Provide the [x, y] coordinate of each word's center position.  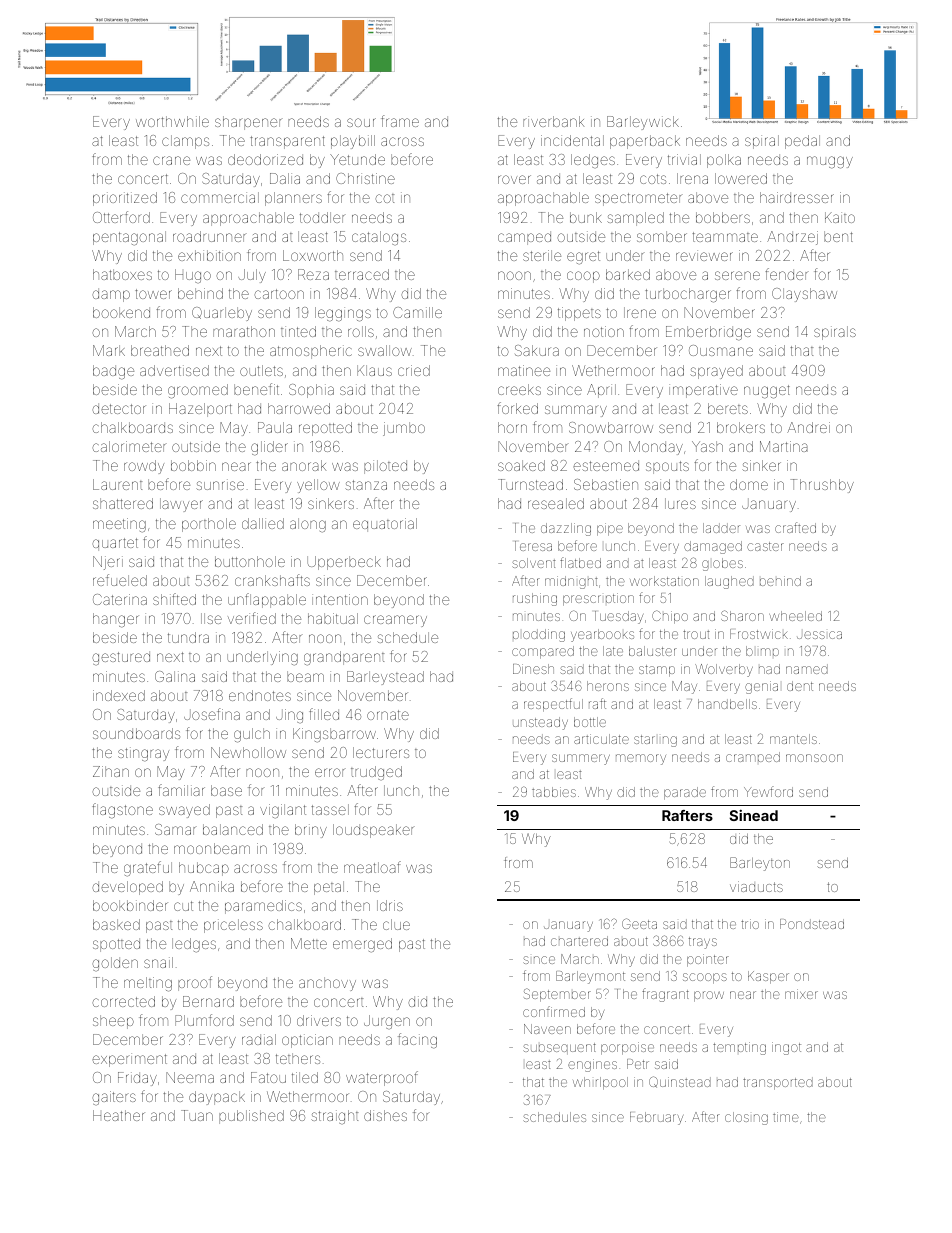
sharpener [249, 123]
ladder [721, 528]
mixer [801, 994]
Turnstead [530, 484]
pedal [802, 142]
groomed [198, 391]
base [226, 790]
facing [417, 1040]
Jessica [819, 635]
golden [115, 964]
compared [543, 652]
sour [361, 122]
